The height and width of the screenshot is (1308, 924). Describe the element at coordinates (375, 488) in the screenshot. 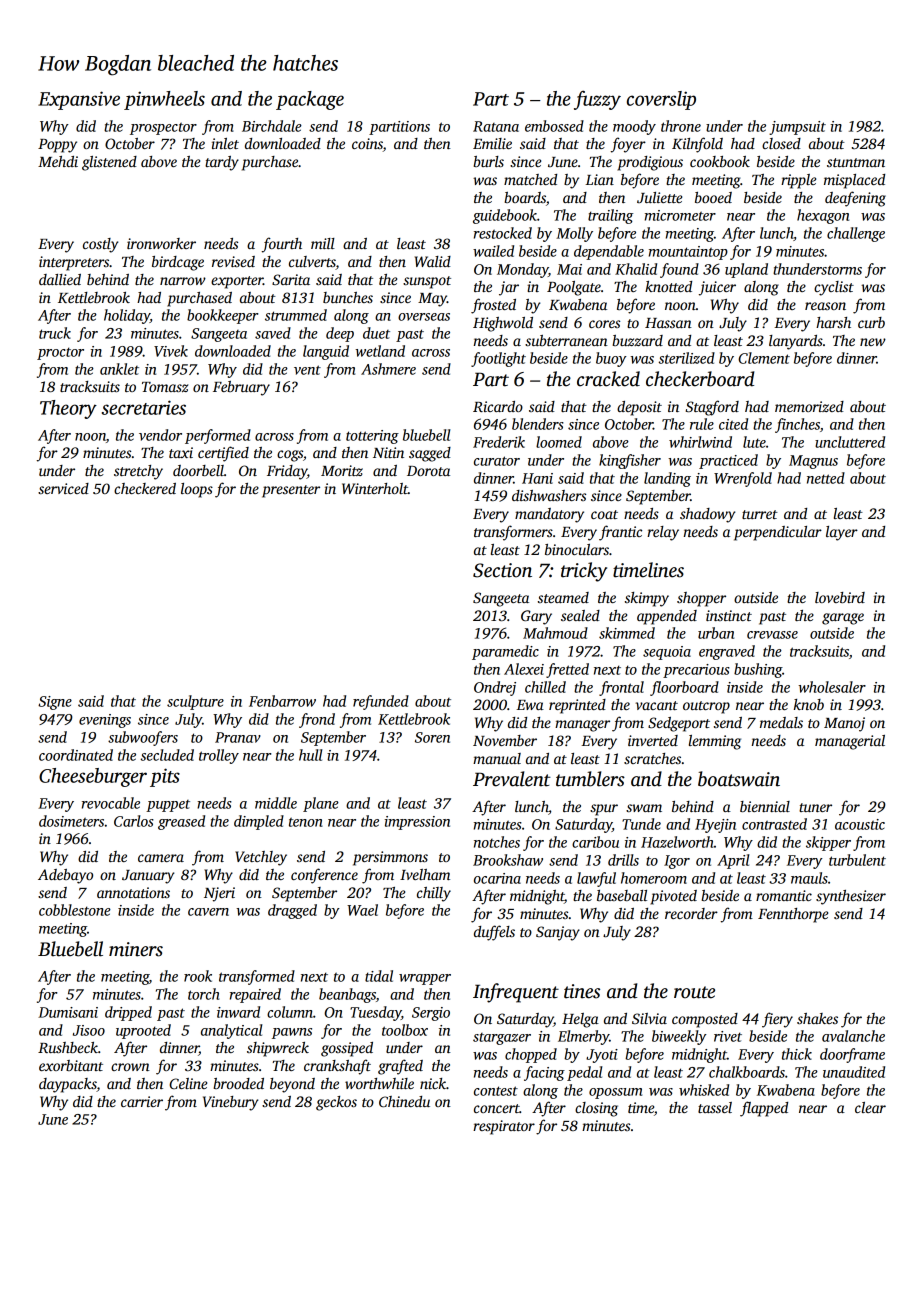

I see `Winterholt` at that location.
